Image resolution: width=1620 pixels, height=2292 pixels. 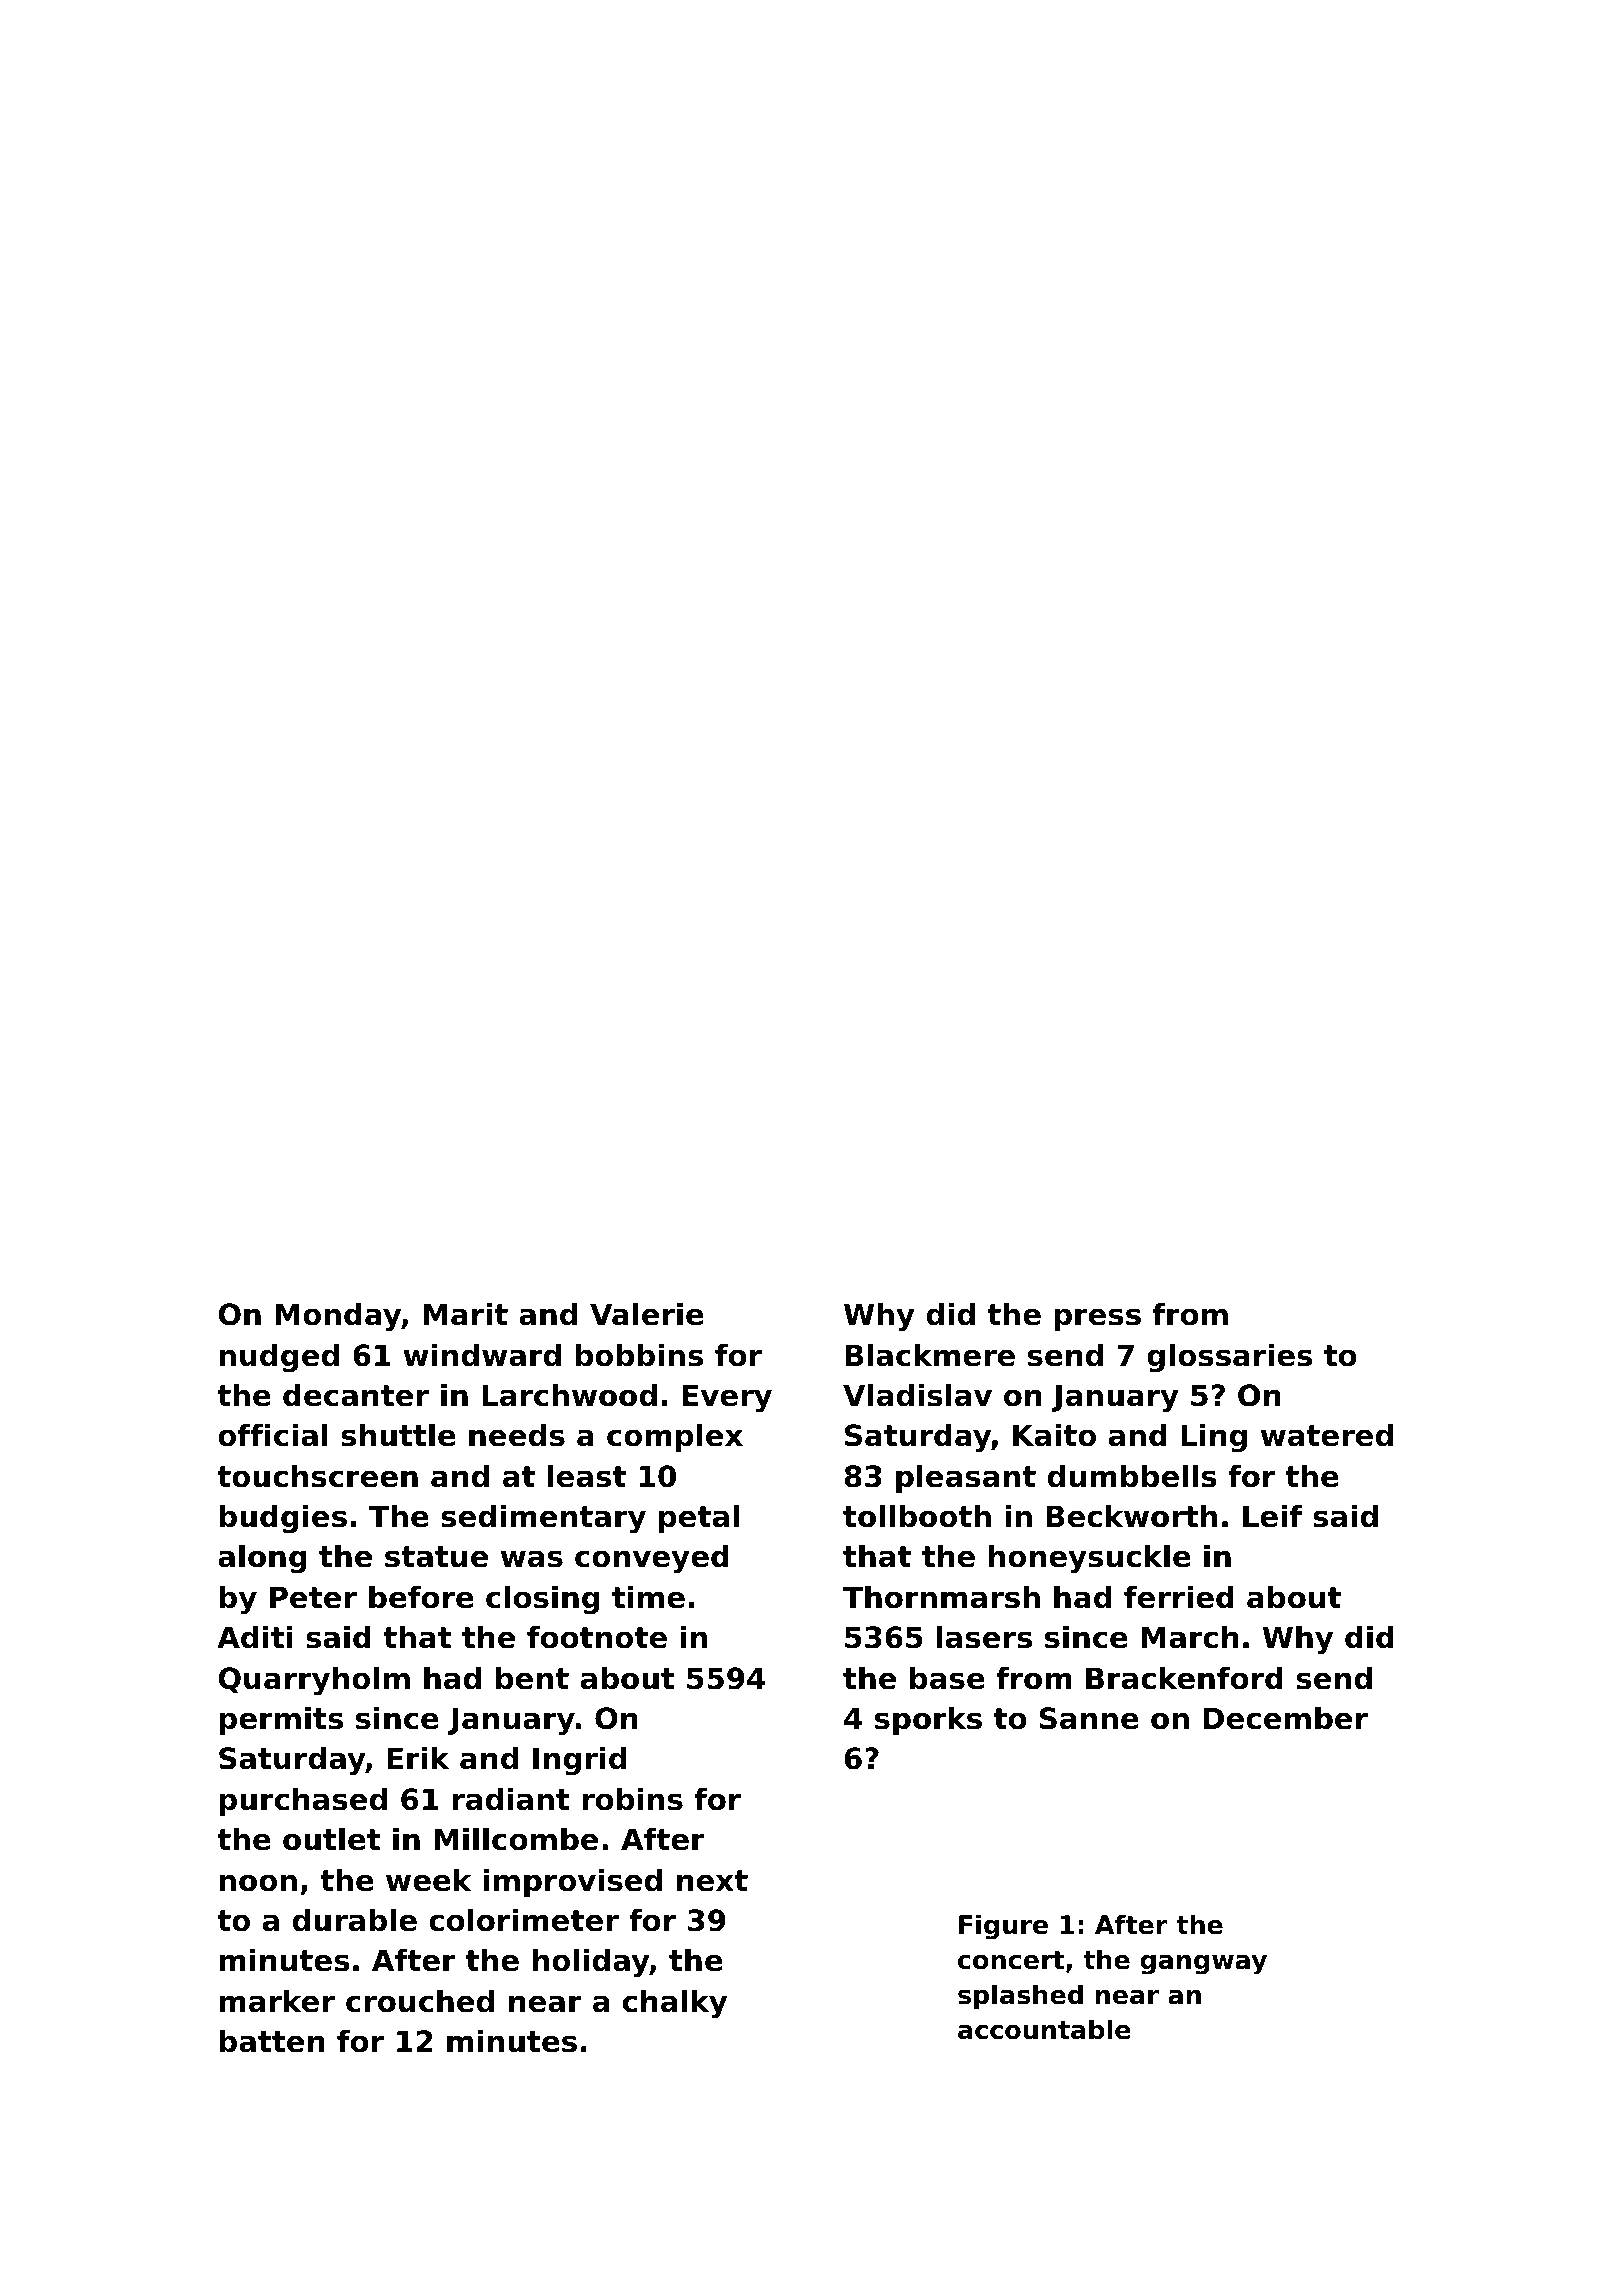 What do you see at coordinates (1286, 1718) in the document?
I see `December` at bounding box center [1286, 1718].
